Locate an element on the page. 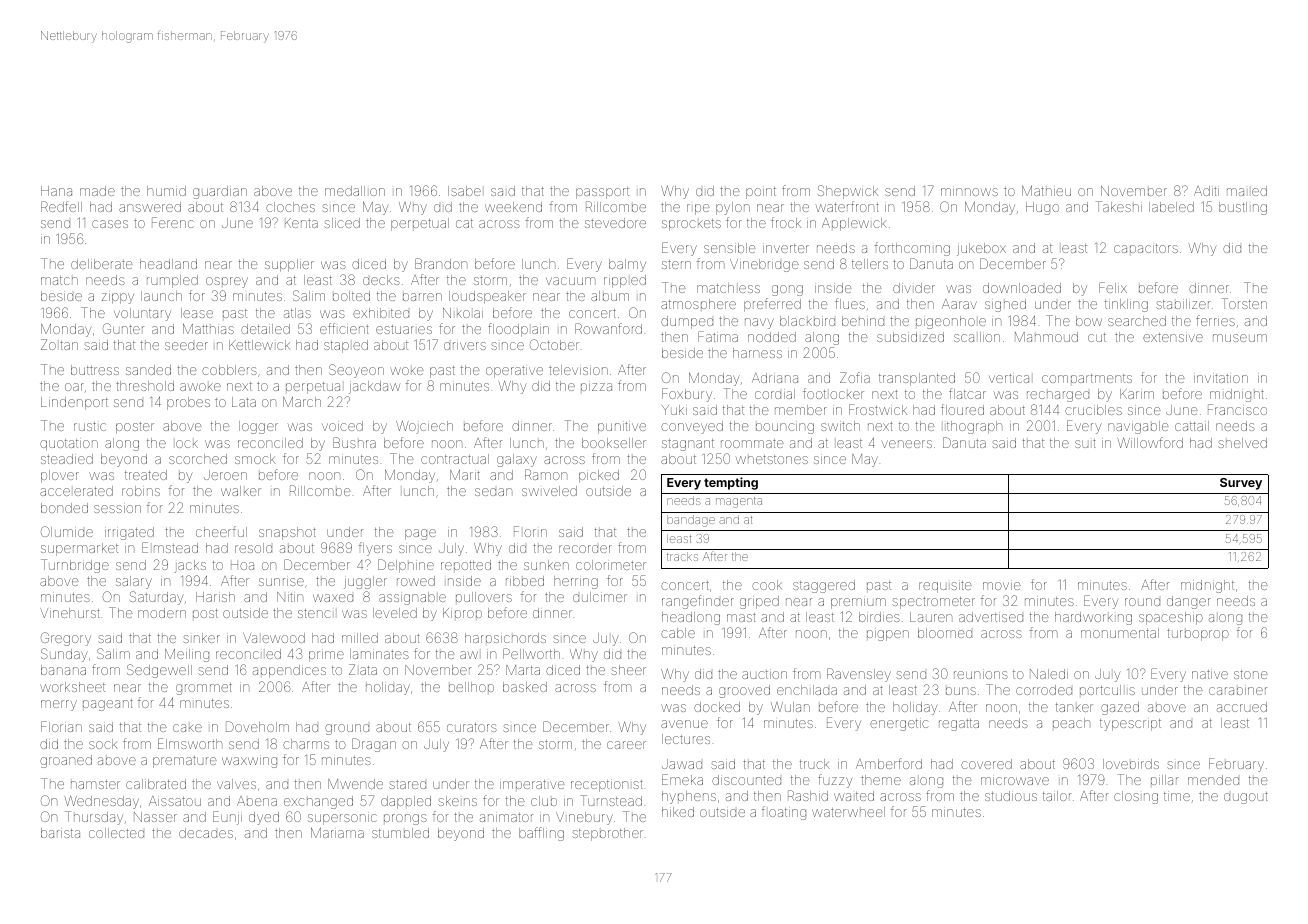 The width and height of the image is (1308, 924). hyphens is located at coordinates (689, 797).
